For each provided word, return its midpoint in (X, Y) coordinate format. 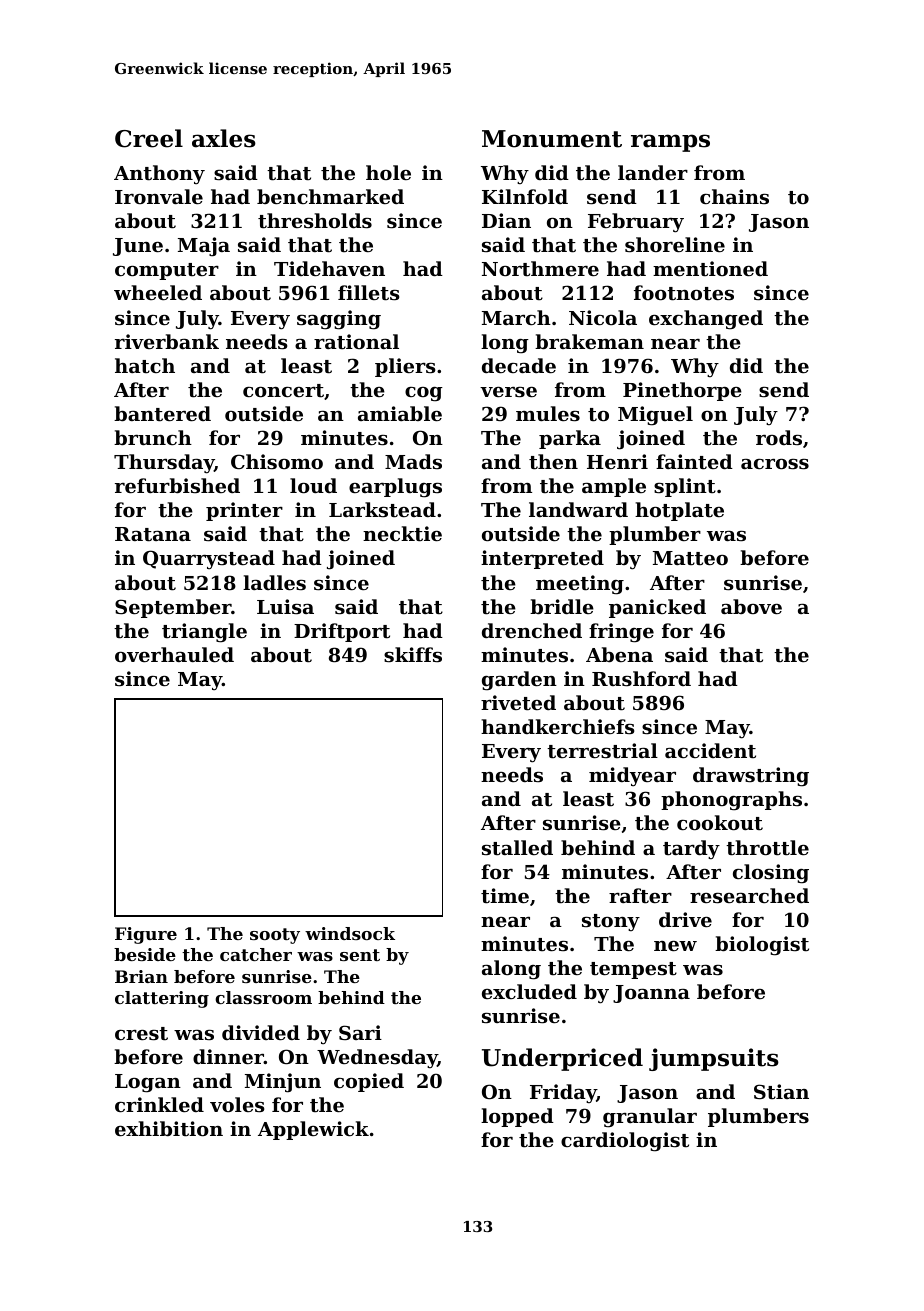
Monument (552, 139)
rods (779, 437)
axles (224, 138)
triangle (204, 633)
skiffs (413, 654)
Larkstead (382, 510)
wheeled (158, 292)
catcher (256, 954)
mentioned (710, 268)
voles (237, 1105)
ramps (670, 143)
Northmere (540, 268)
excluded (529, 991)
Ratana (153, 534)
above (751, 606)
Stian (781, 1092)
